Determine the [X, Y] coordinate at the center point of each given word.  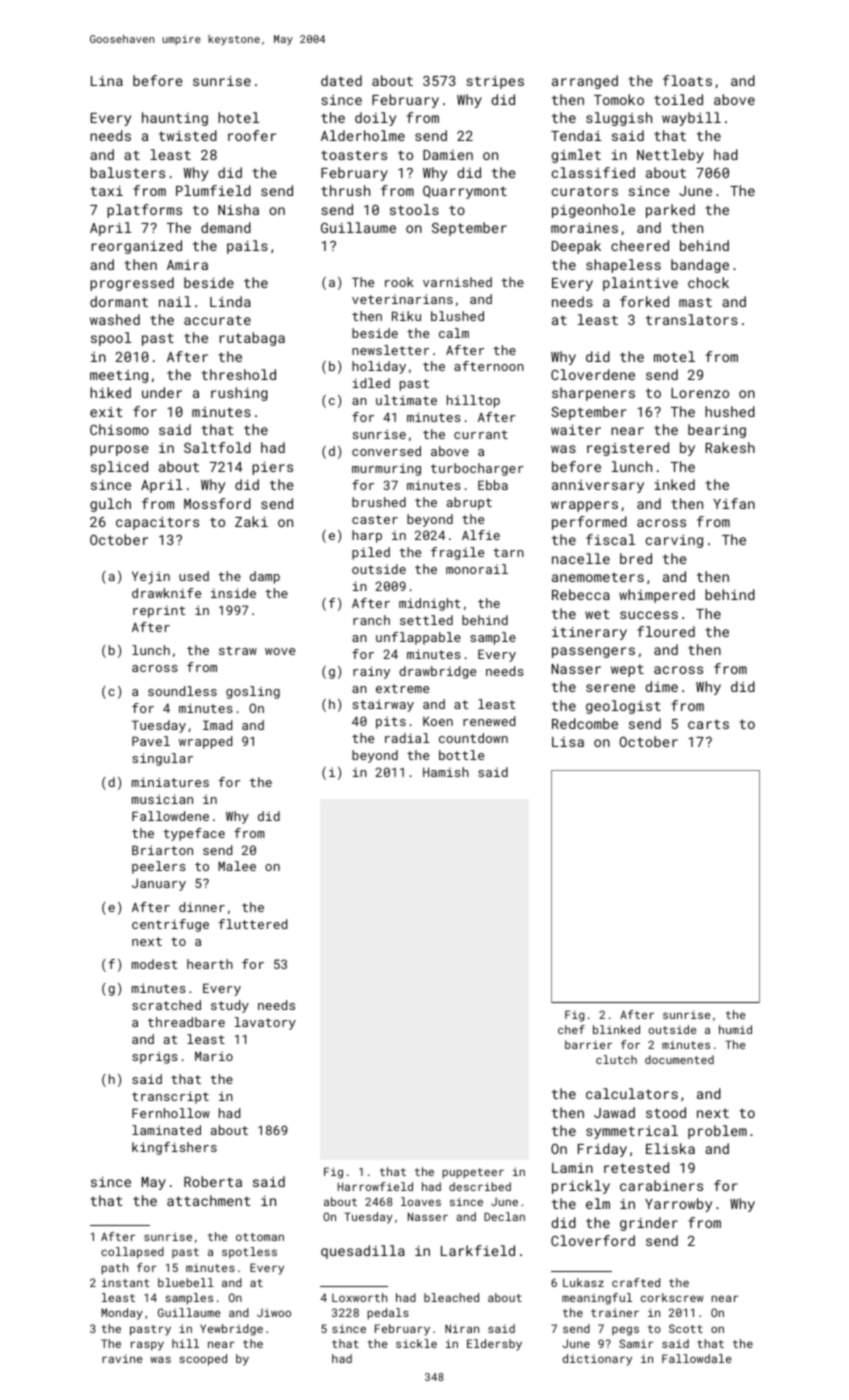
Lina [107, 81]
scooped [203, 1360]
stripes [495, 82]
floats [687, 80]
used [194, 576]
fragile [457, 553]
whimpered [657, 596]
